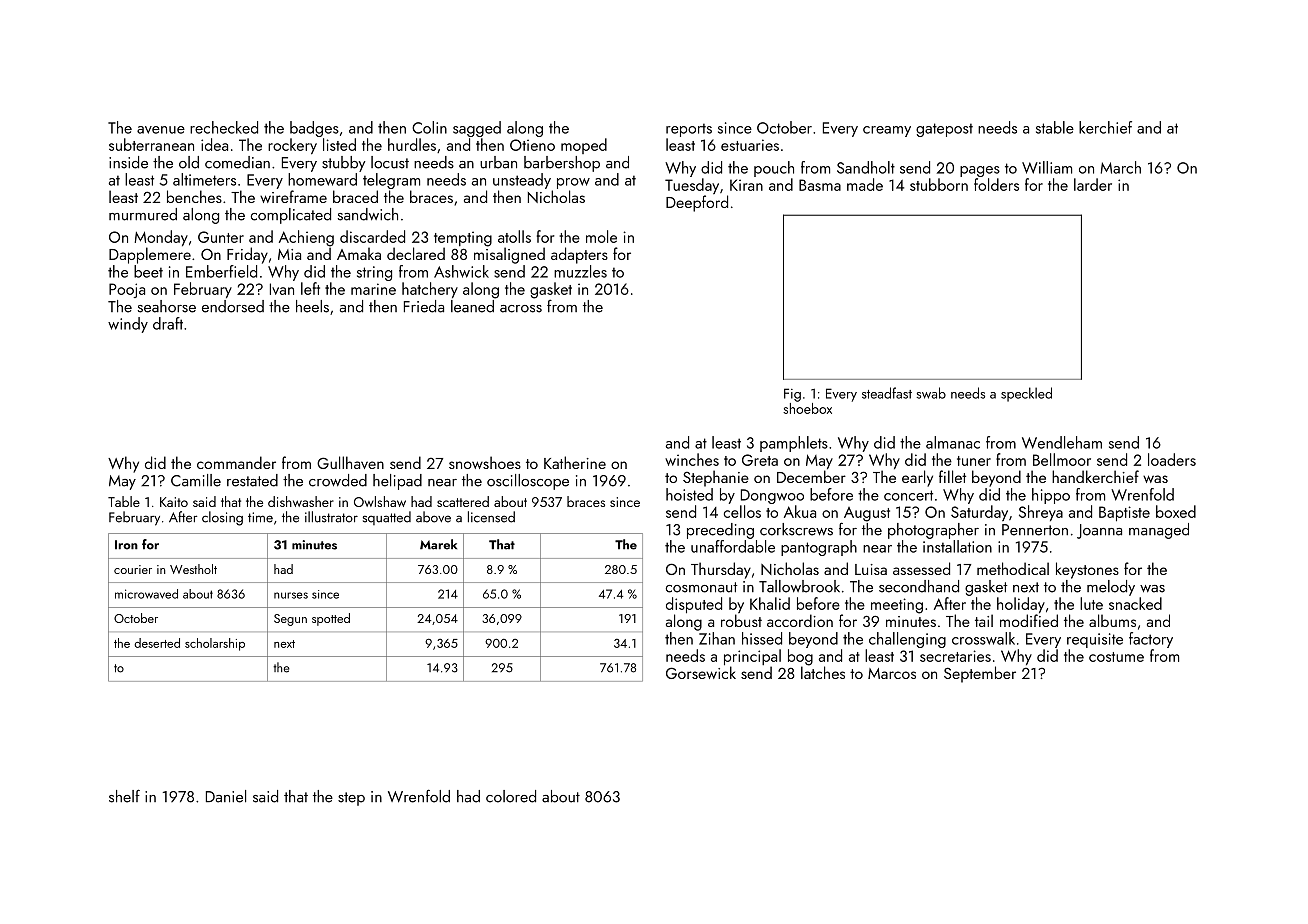  I want to click on moped, so click(584, 146).
